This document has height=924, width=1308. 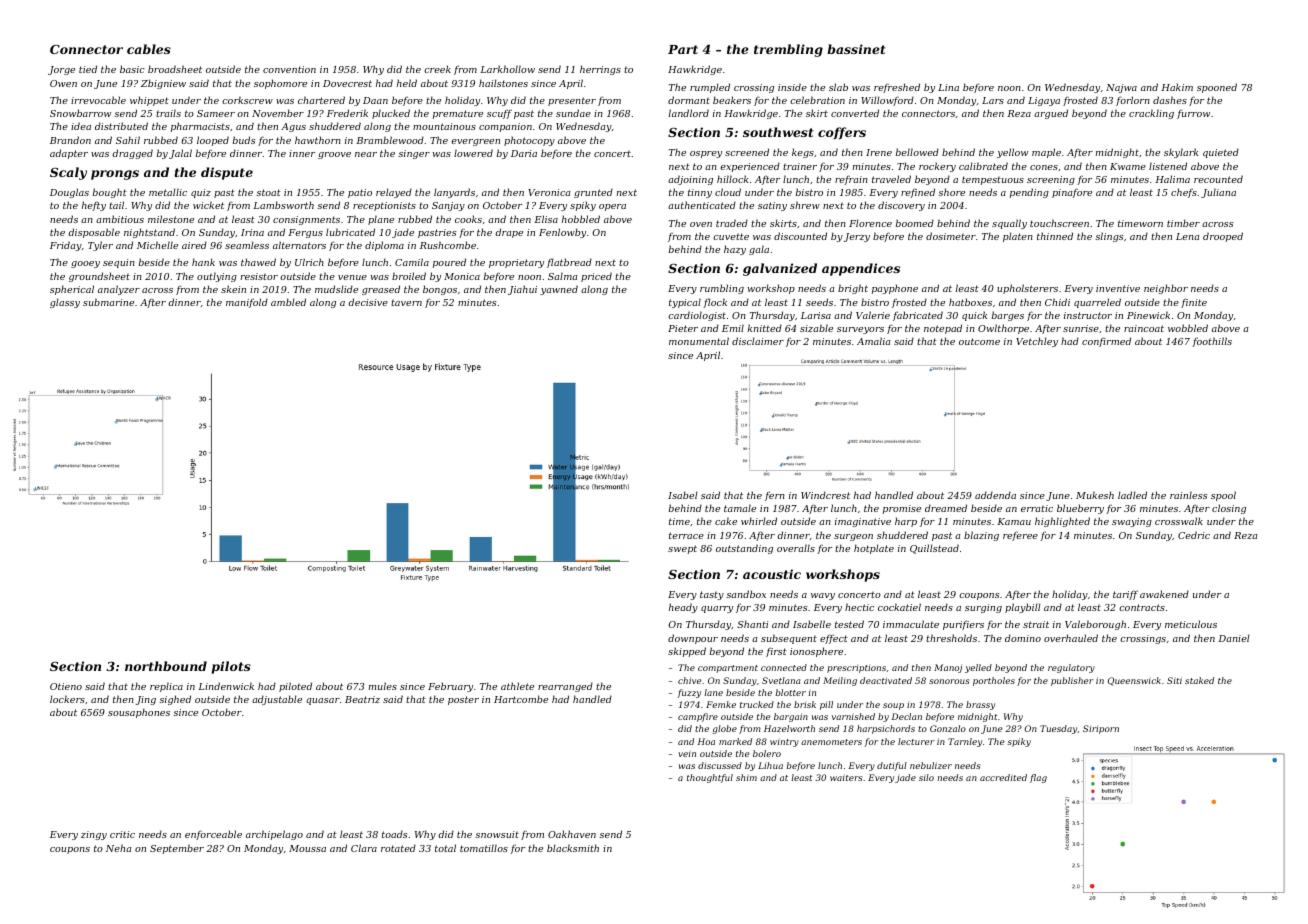 I want to click on Shanti, so click(x=752, y=624).
